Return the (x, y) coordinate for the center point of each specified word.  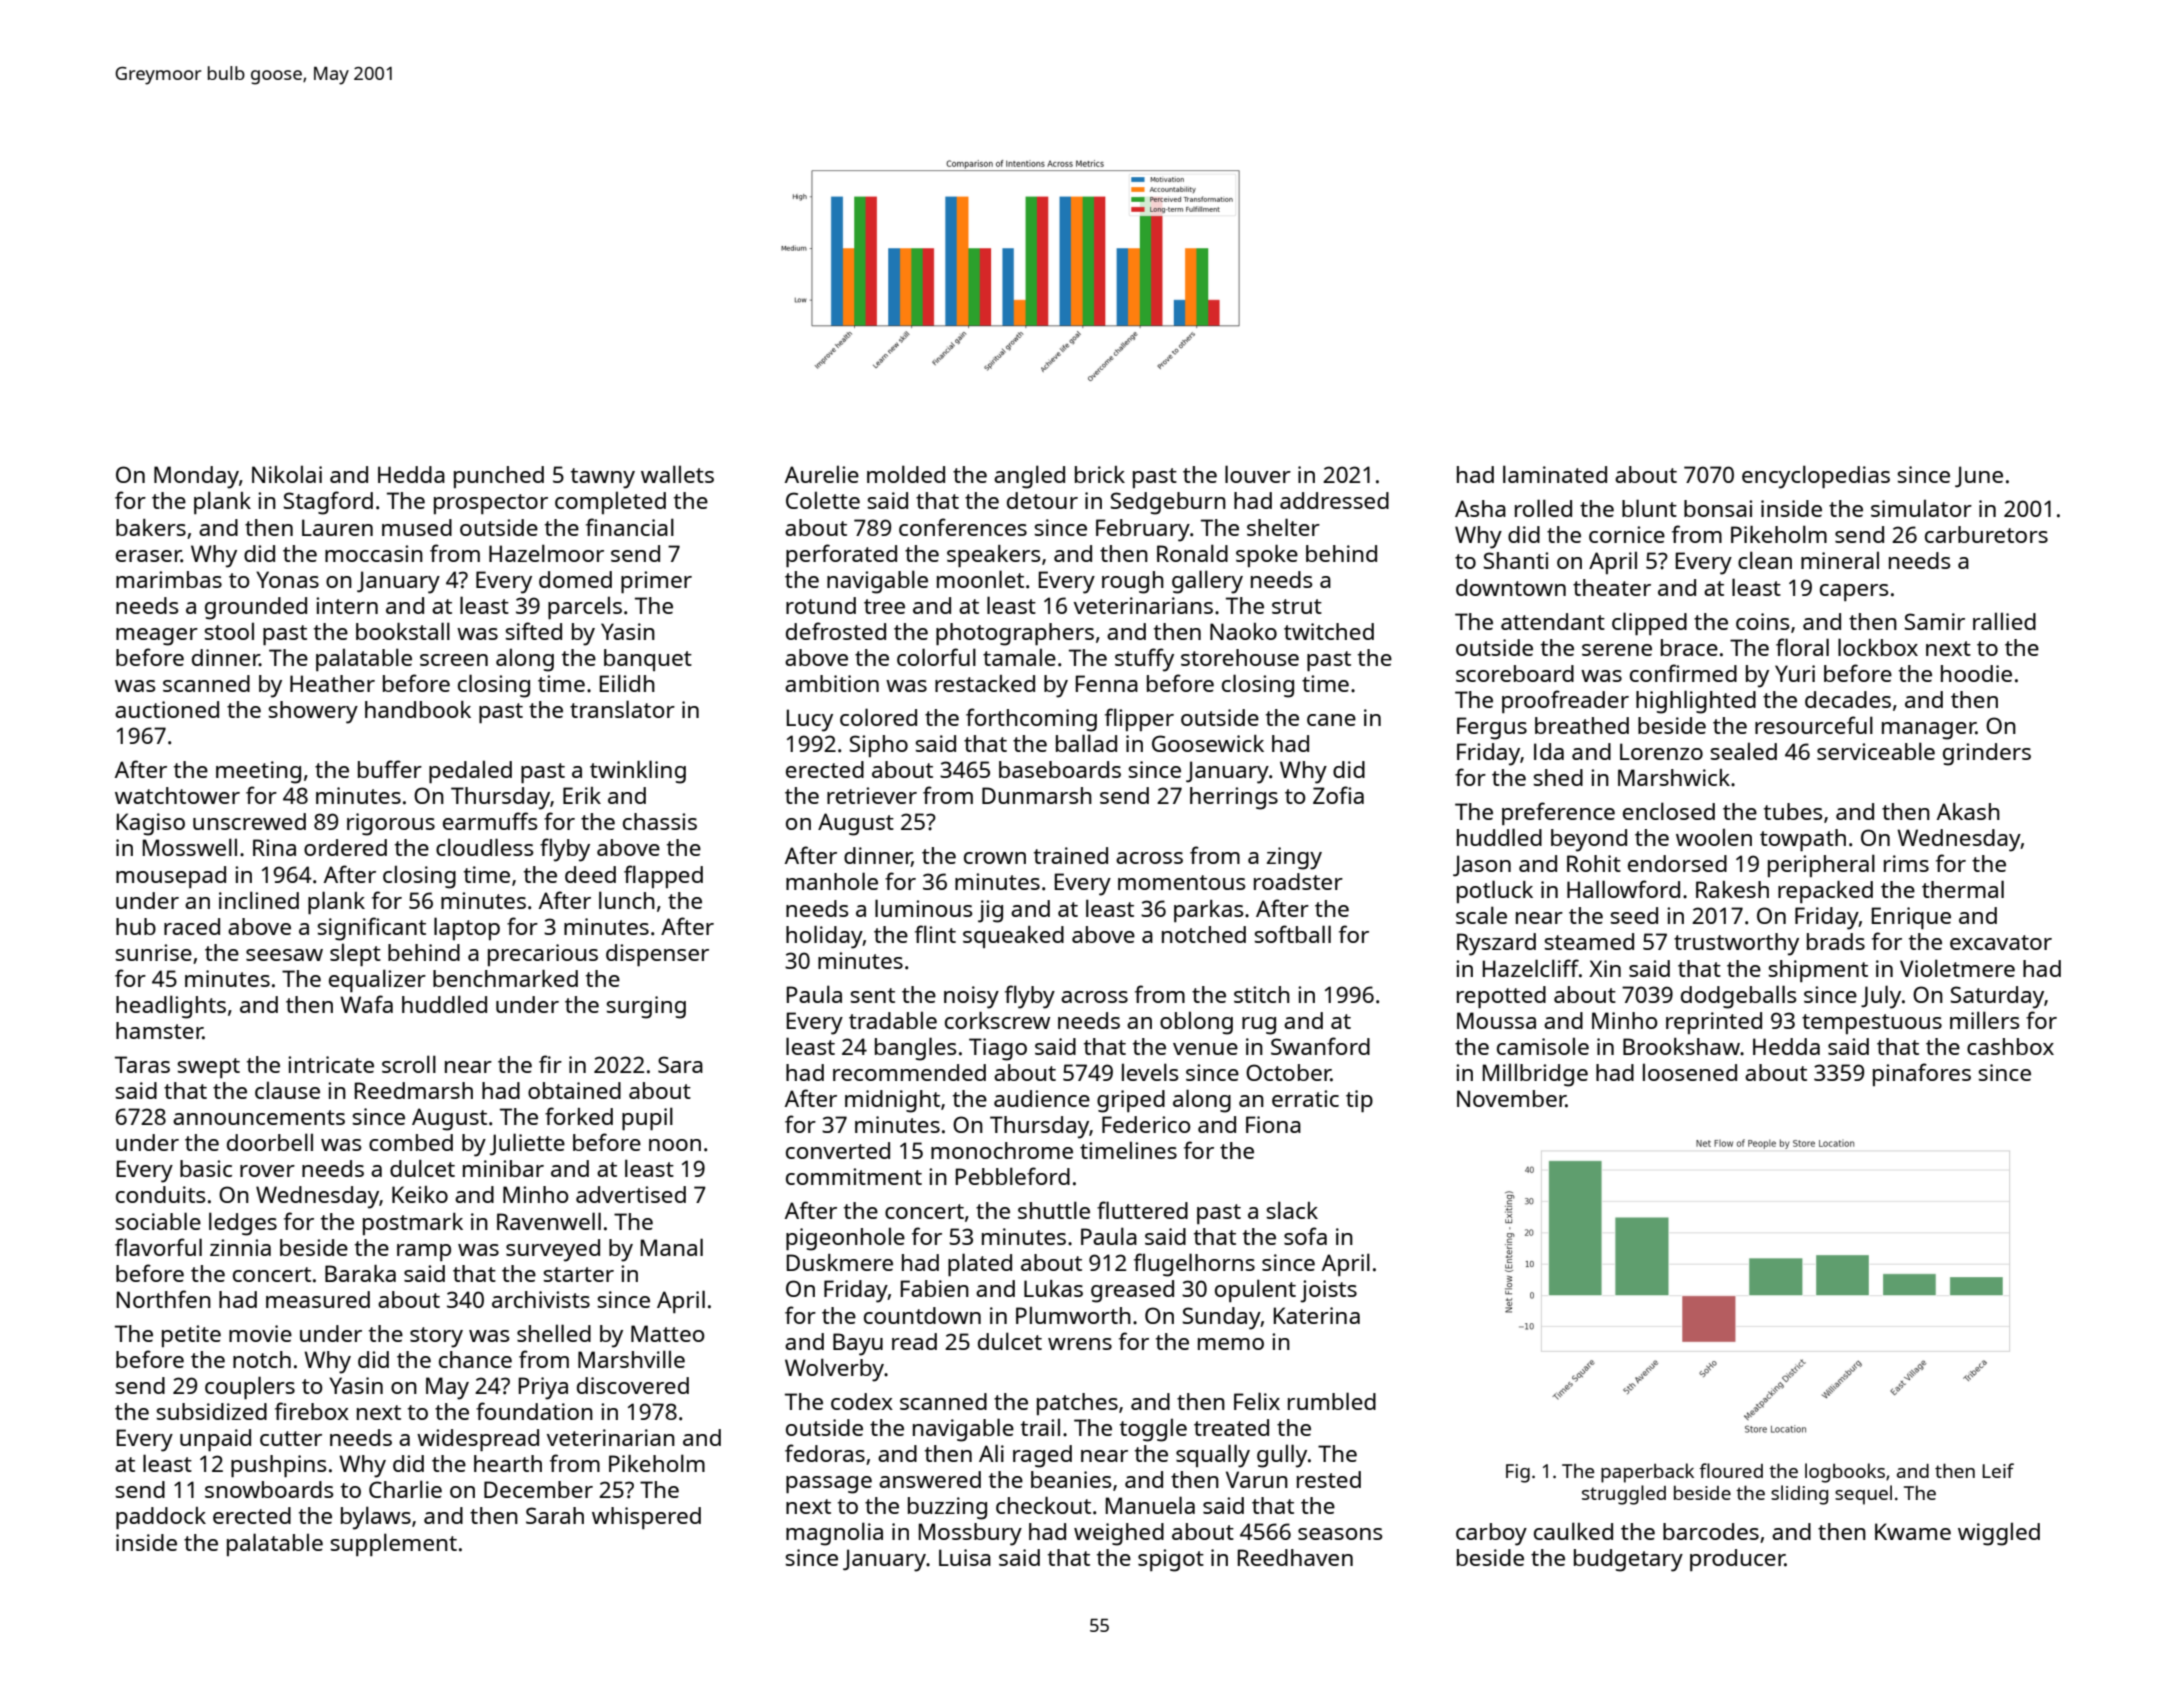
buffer (390, 769)
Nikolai (287, 474)
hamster (159, 1030)
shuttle (1054, 1210)
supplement (394, 1544)
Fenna (1107, 683)
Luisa (965, 1557)
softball (1293, 934)
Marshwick (1674, 777)
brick (1100, 474)
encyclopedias (1816, 477)
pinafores (1922, 1074)
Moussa (1496, 1020)
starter (579, 1274)
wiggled (1999, 1534)
